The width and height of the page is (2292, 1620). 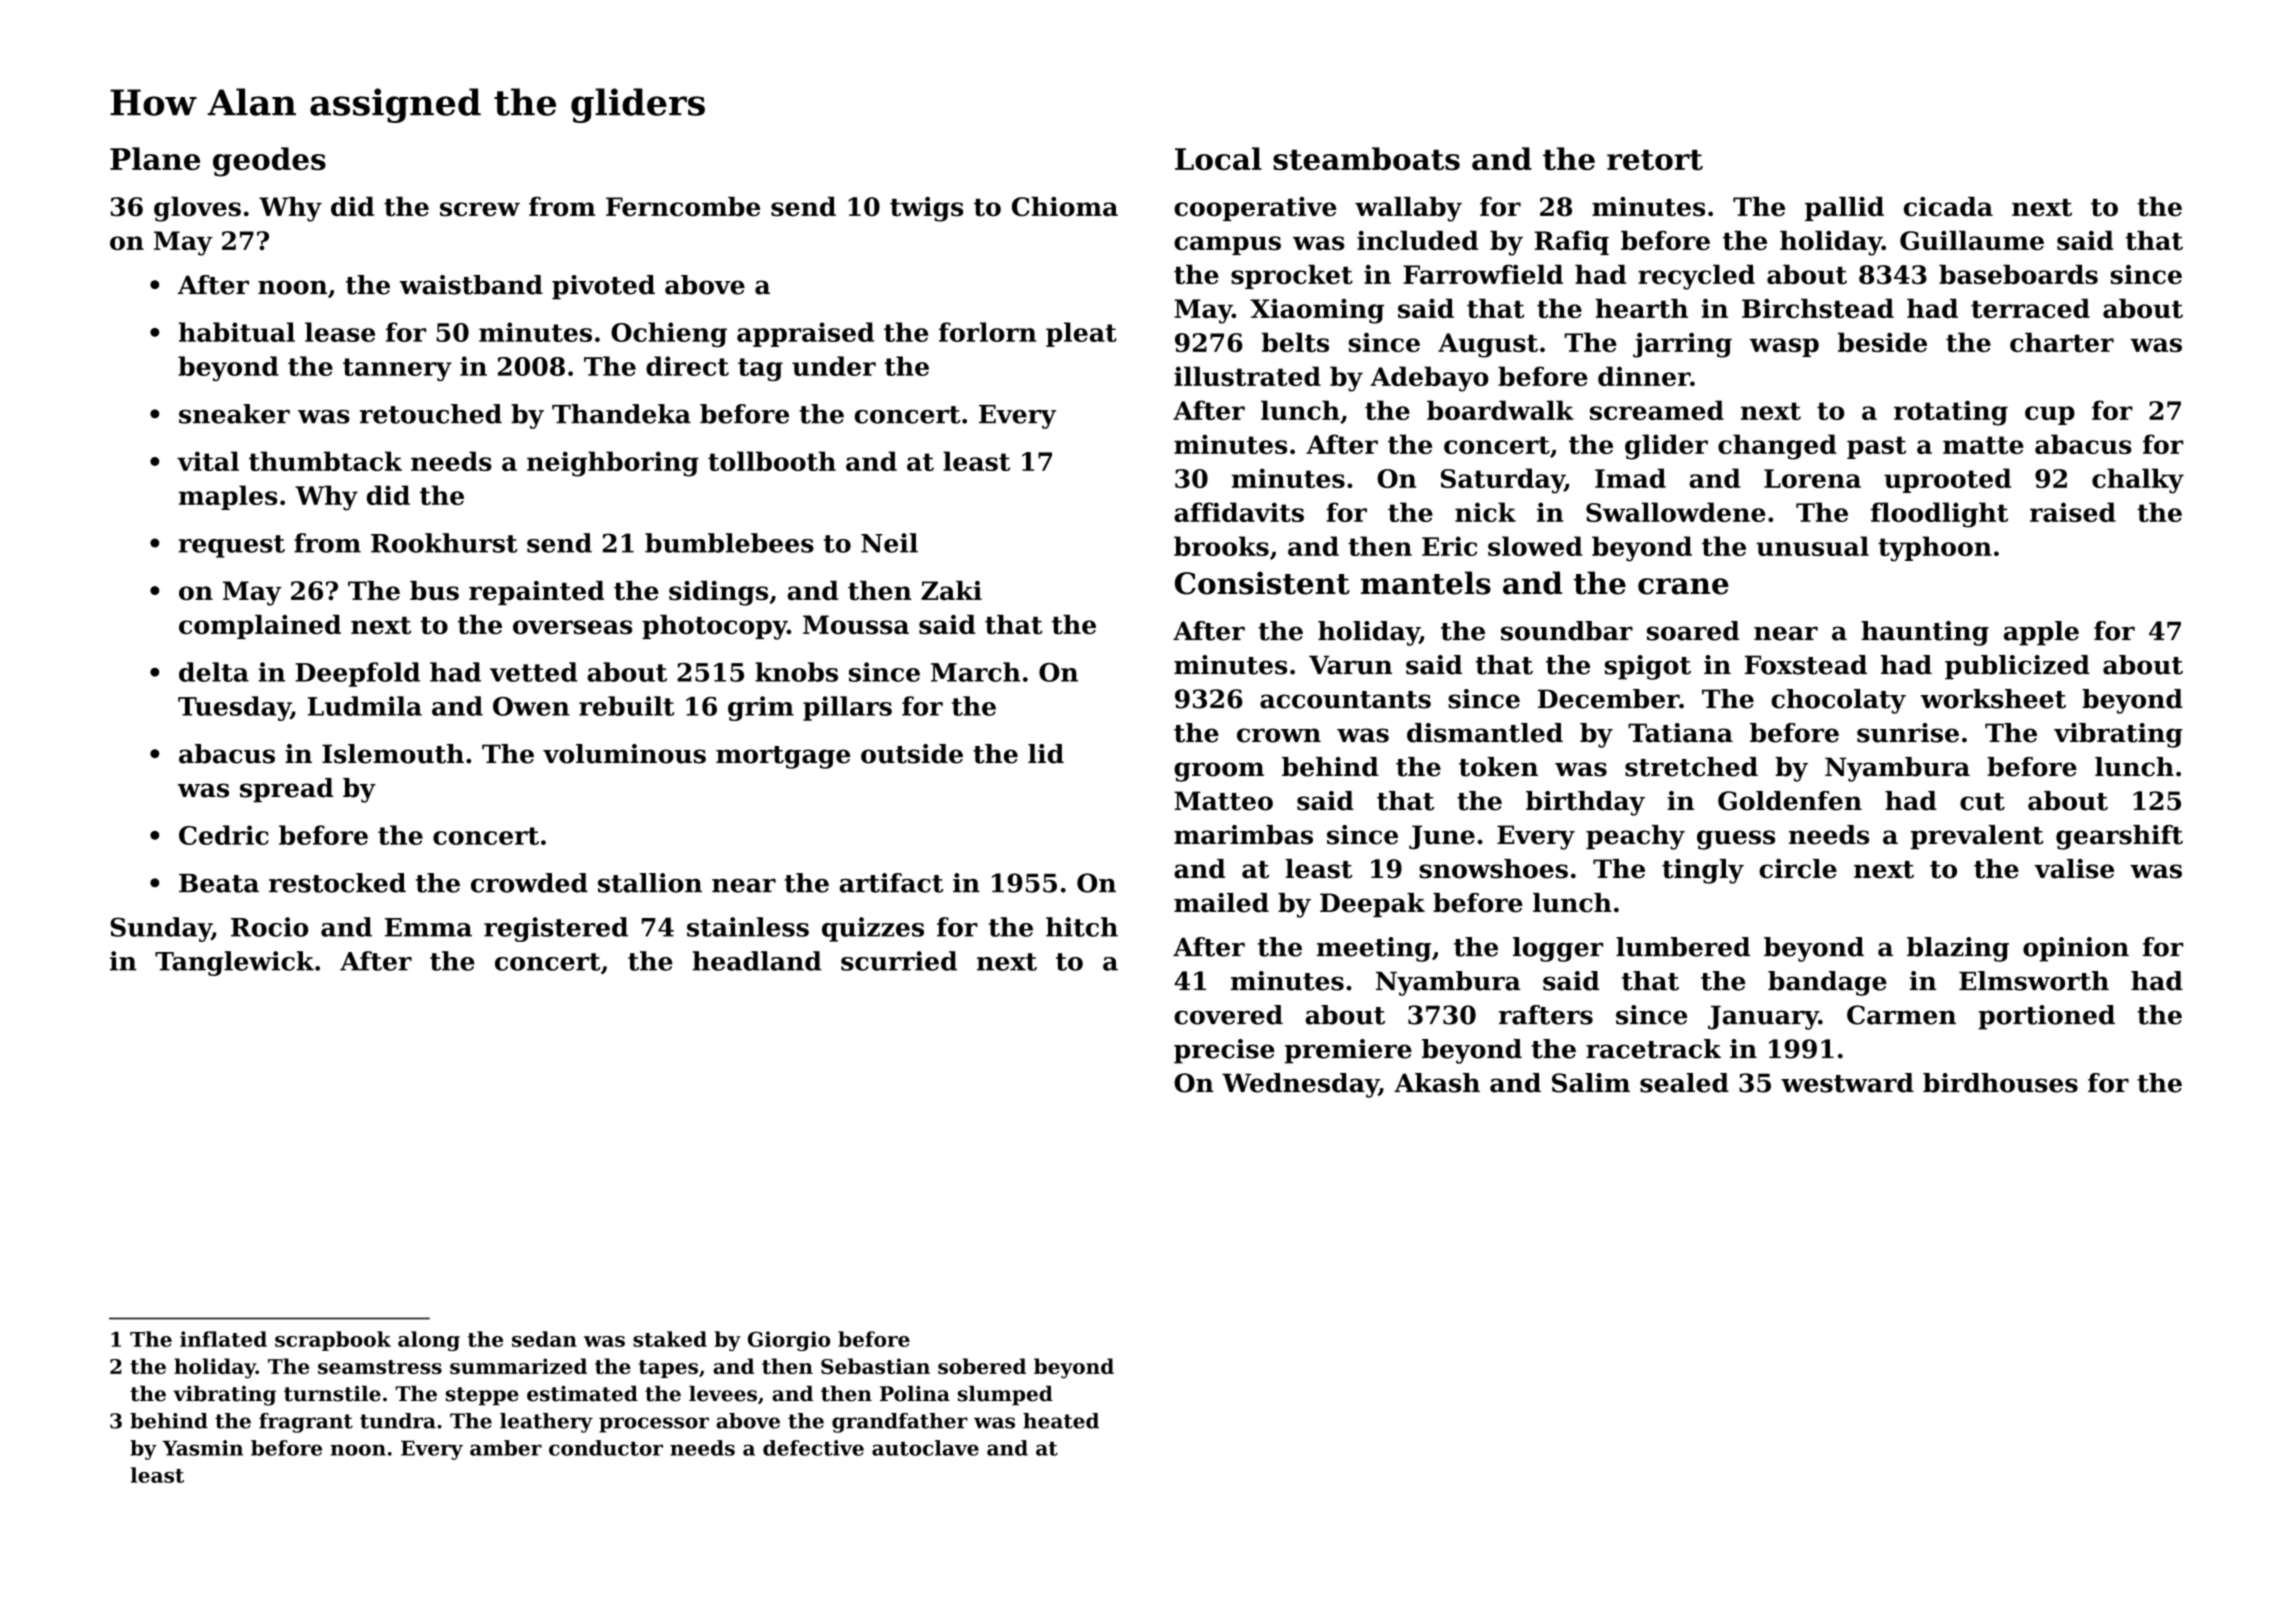 I want to click on vital, so click(x=208, y=461).
